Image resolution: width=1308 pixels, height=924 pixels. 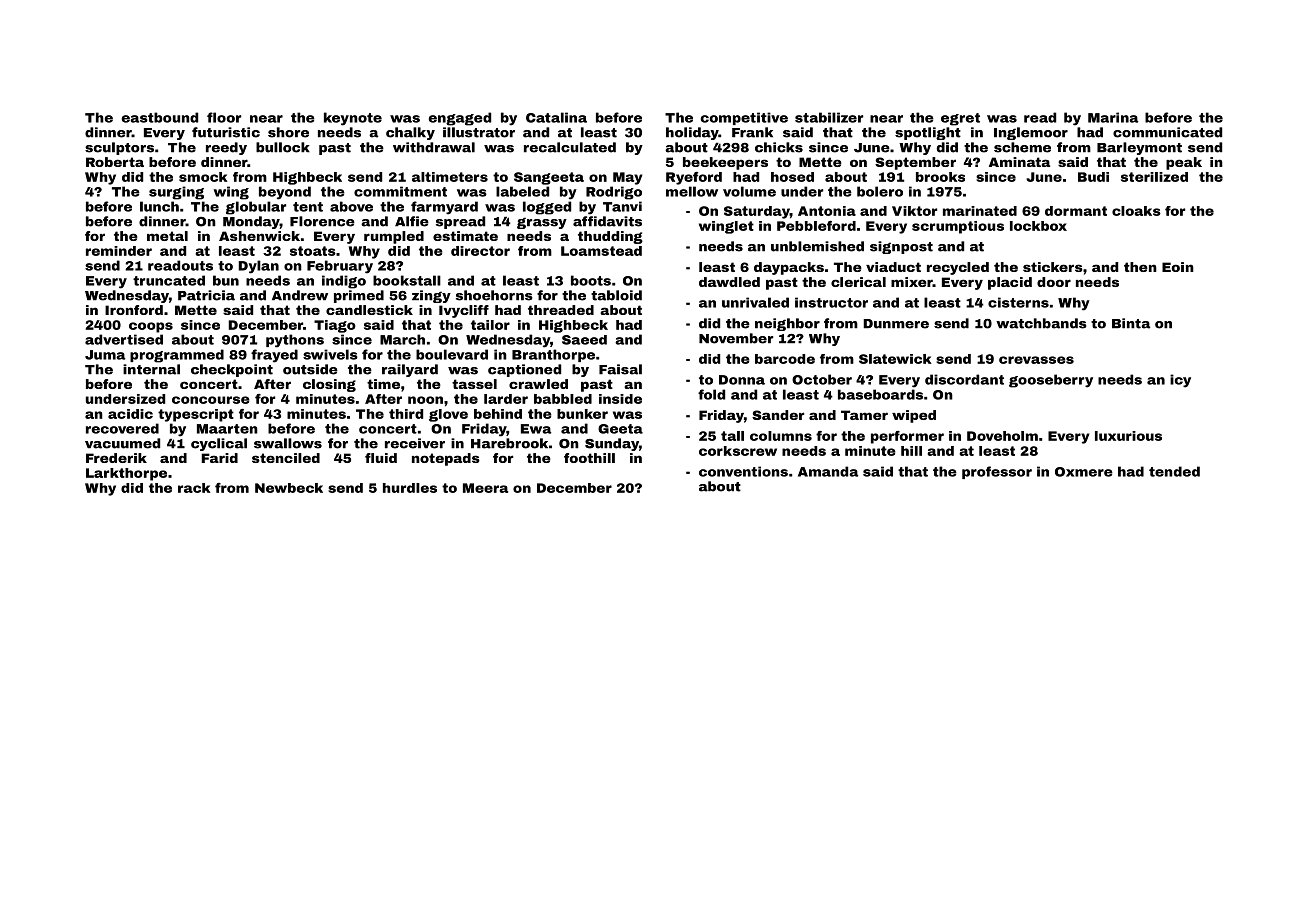 I want to click on Eoin, so click(x=1178, y=267).
